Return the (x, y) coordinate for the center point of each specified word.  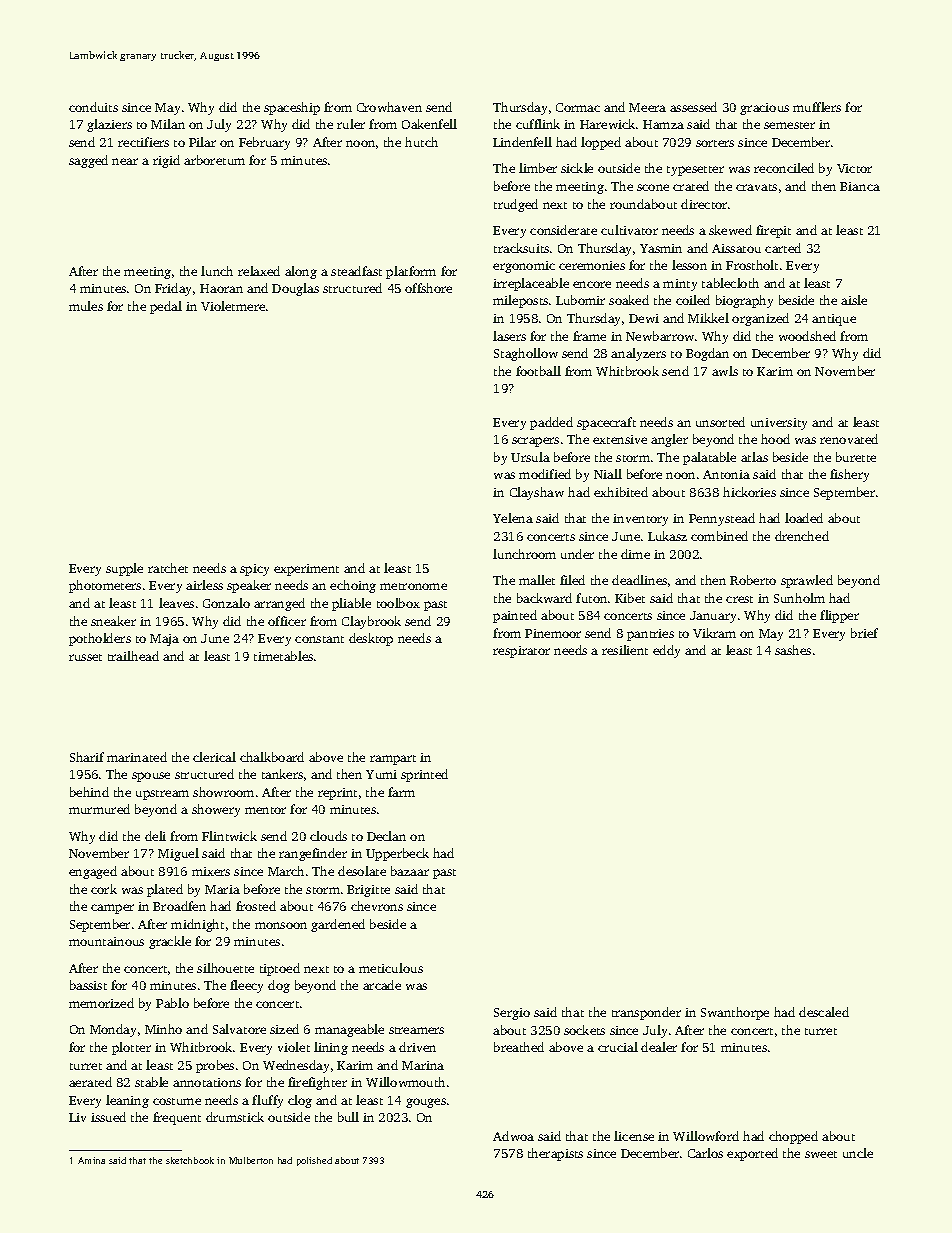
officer (287, 621)
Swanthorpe (735, 1013)
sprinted (424, 775)
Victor (854, 168)
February (264, 143)
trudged (516, 205)
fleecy (246, 986)
